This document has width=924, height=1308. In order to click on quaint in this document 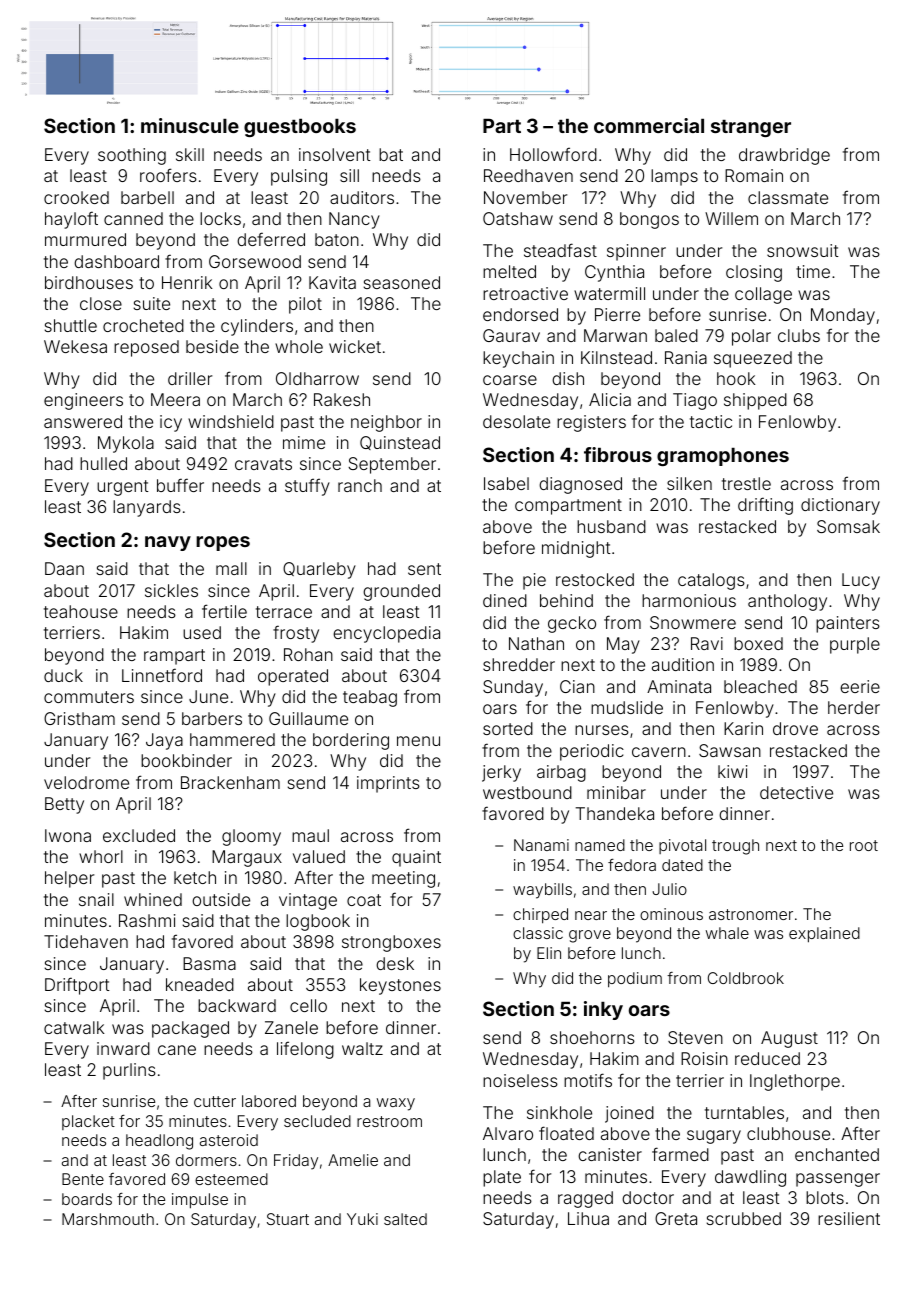, I will do `click(416, 858)`.
